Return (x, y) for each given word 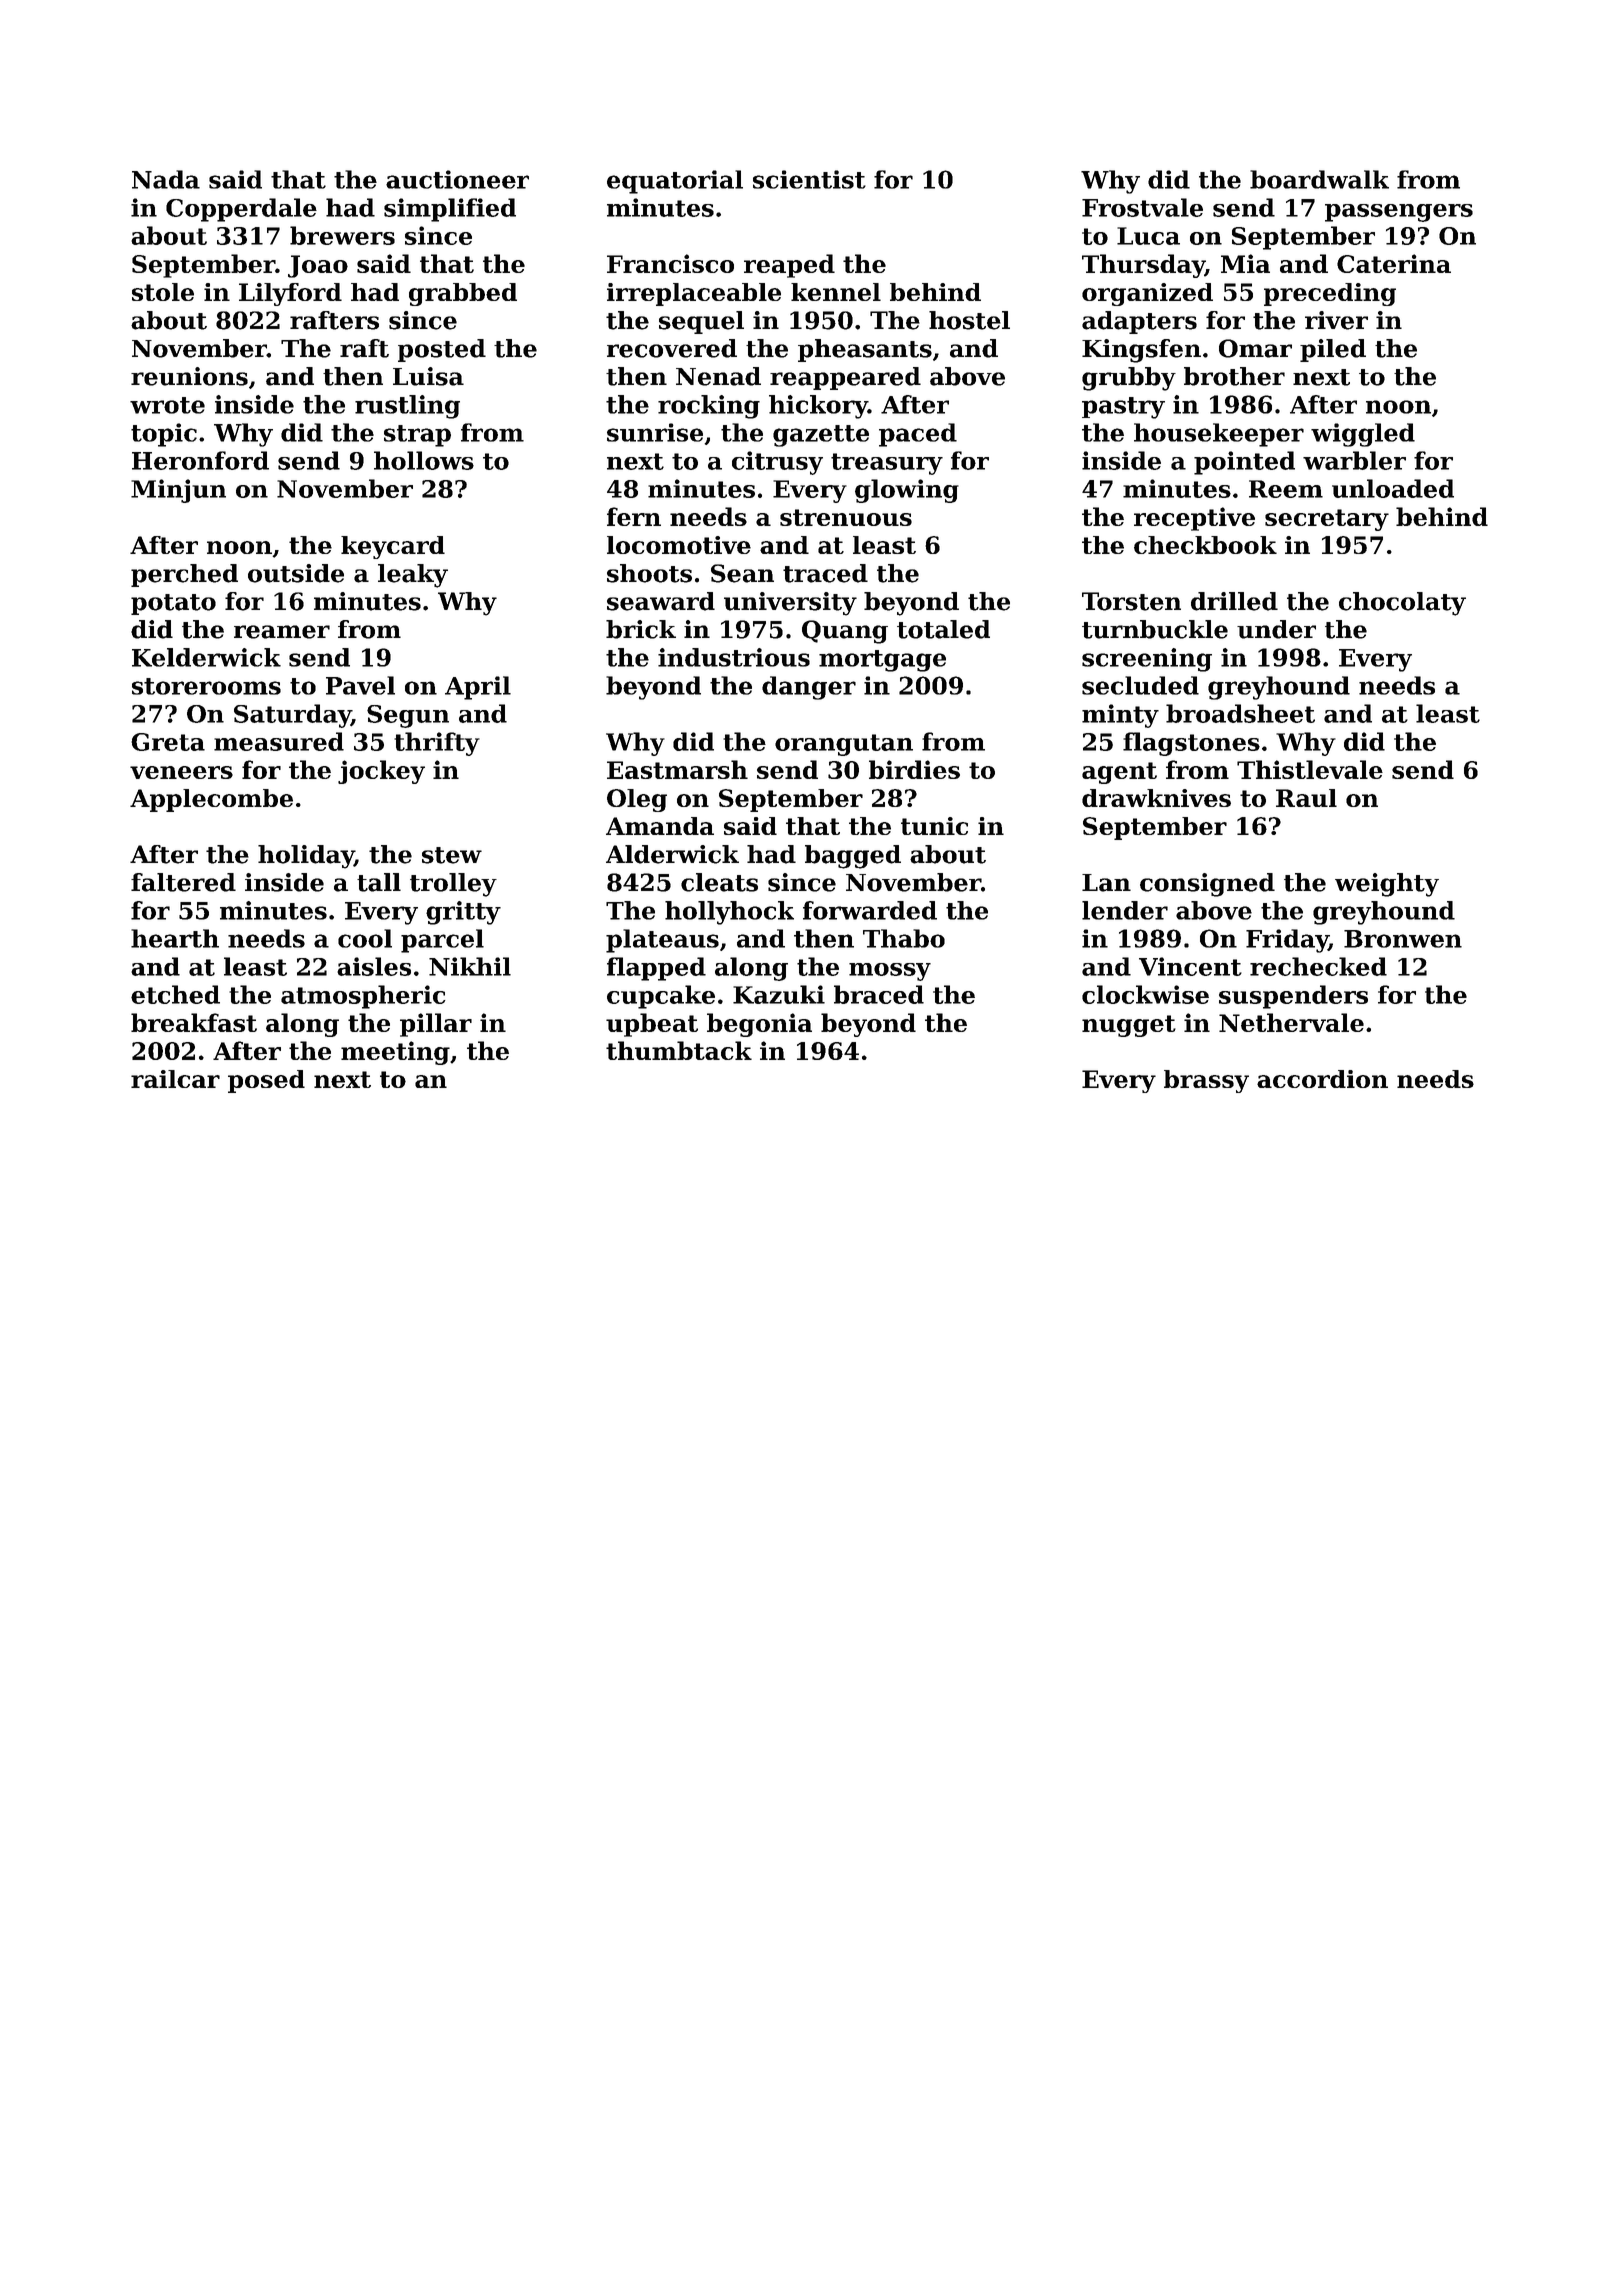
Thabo (904, 938)
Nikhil (470, 966)
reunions (189, 376)
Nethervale (1291, 1022)
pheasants (865, 350)
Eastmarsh (677, 769)
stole (163, 292)
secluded (1140, 685)
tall (379, 882)
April (478, 688)
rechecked (1318, 966)
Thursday (1143, 266)
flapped (656, 969)
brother (1234, 376)
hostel (969, 320)
